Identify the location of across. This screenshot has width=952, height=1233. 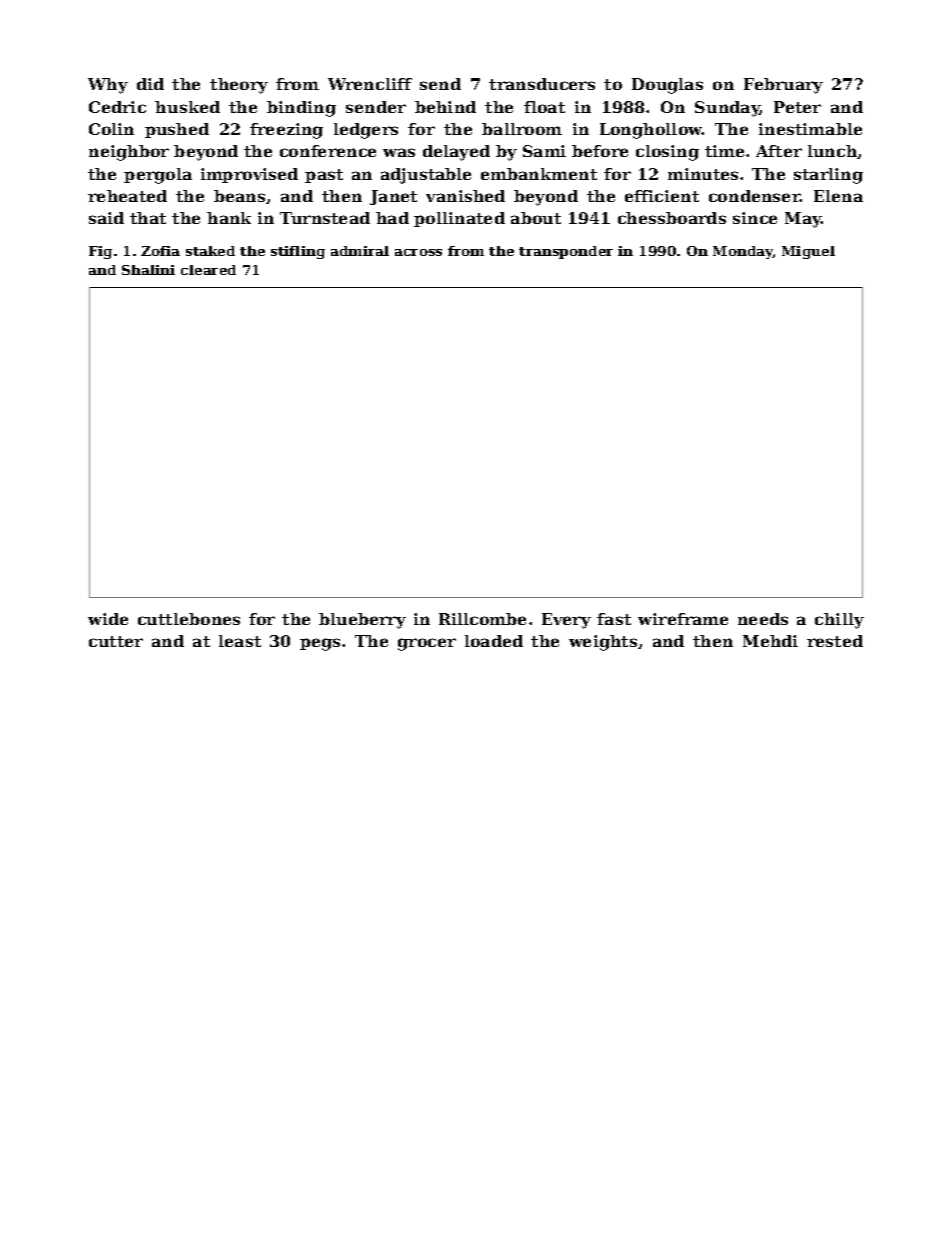
(418, 252).
